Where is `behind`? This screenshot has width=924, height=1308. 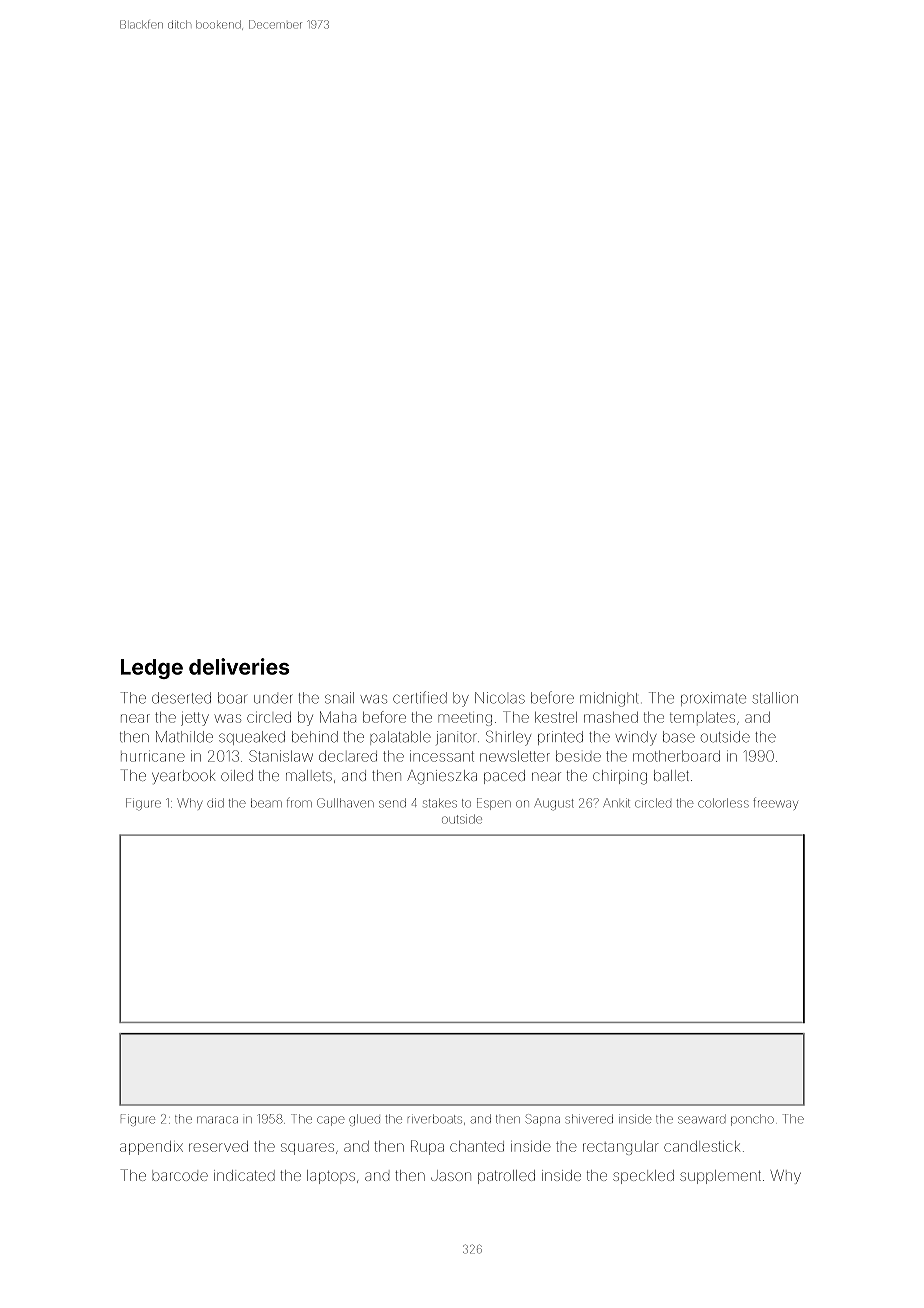
behind is located at coordinates (315, 737).
